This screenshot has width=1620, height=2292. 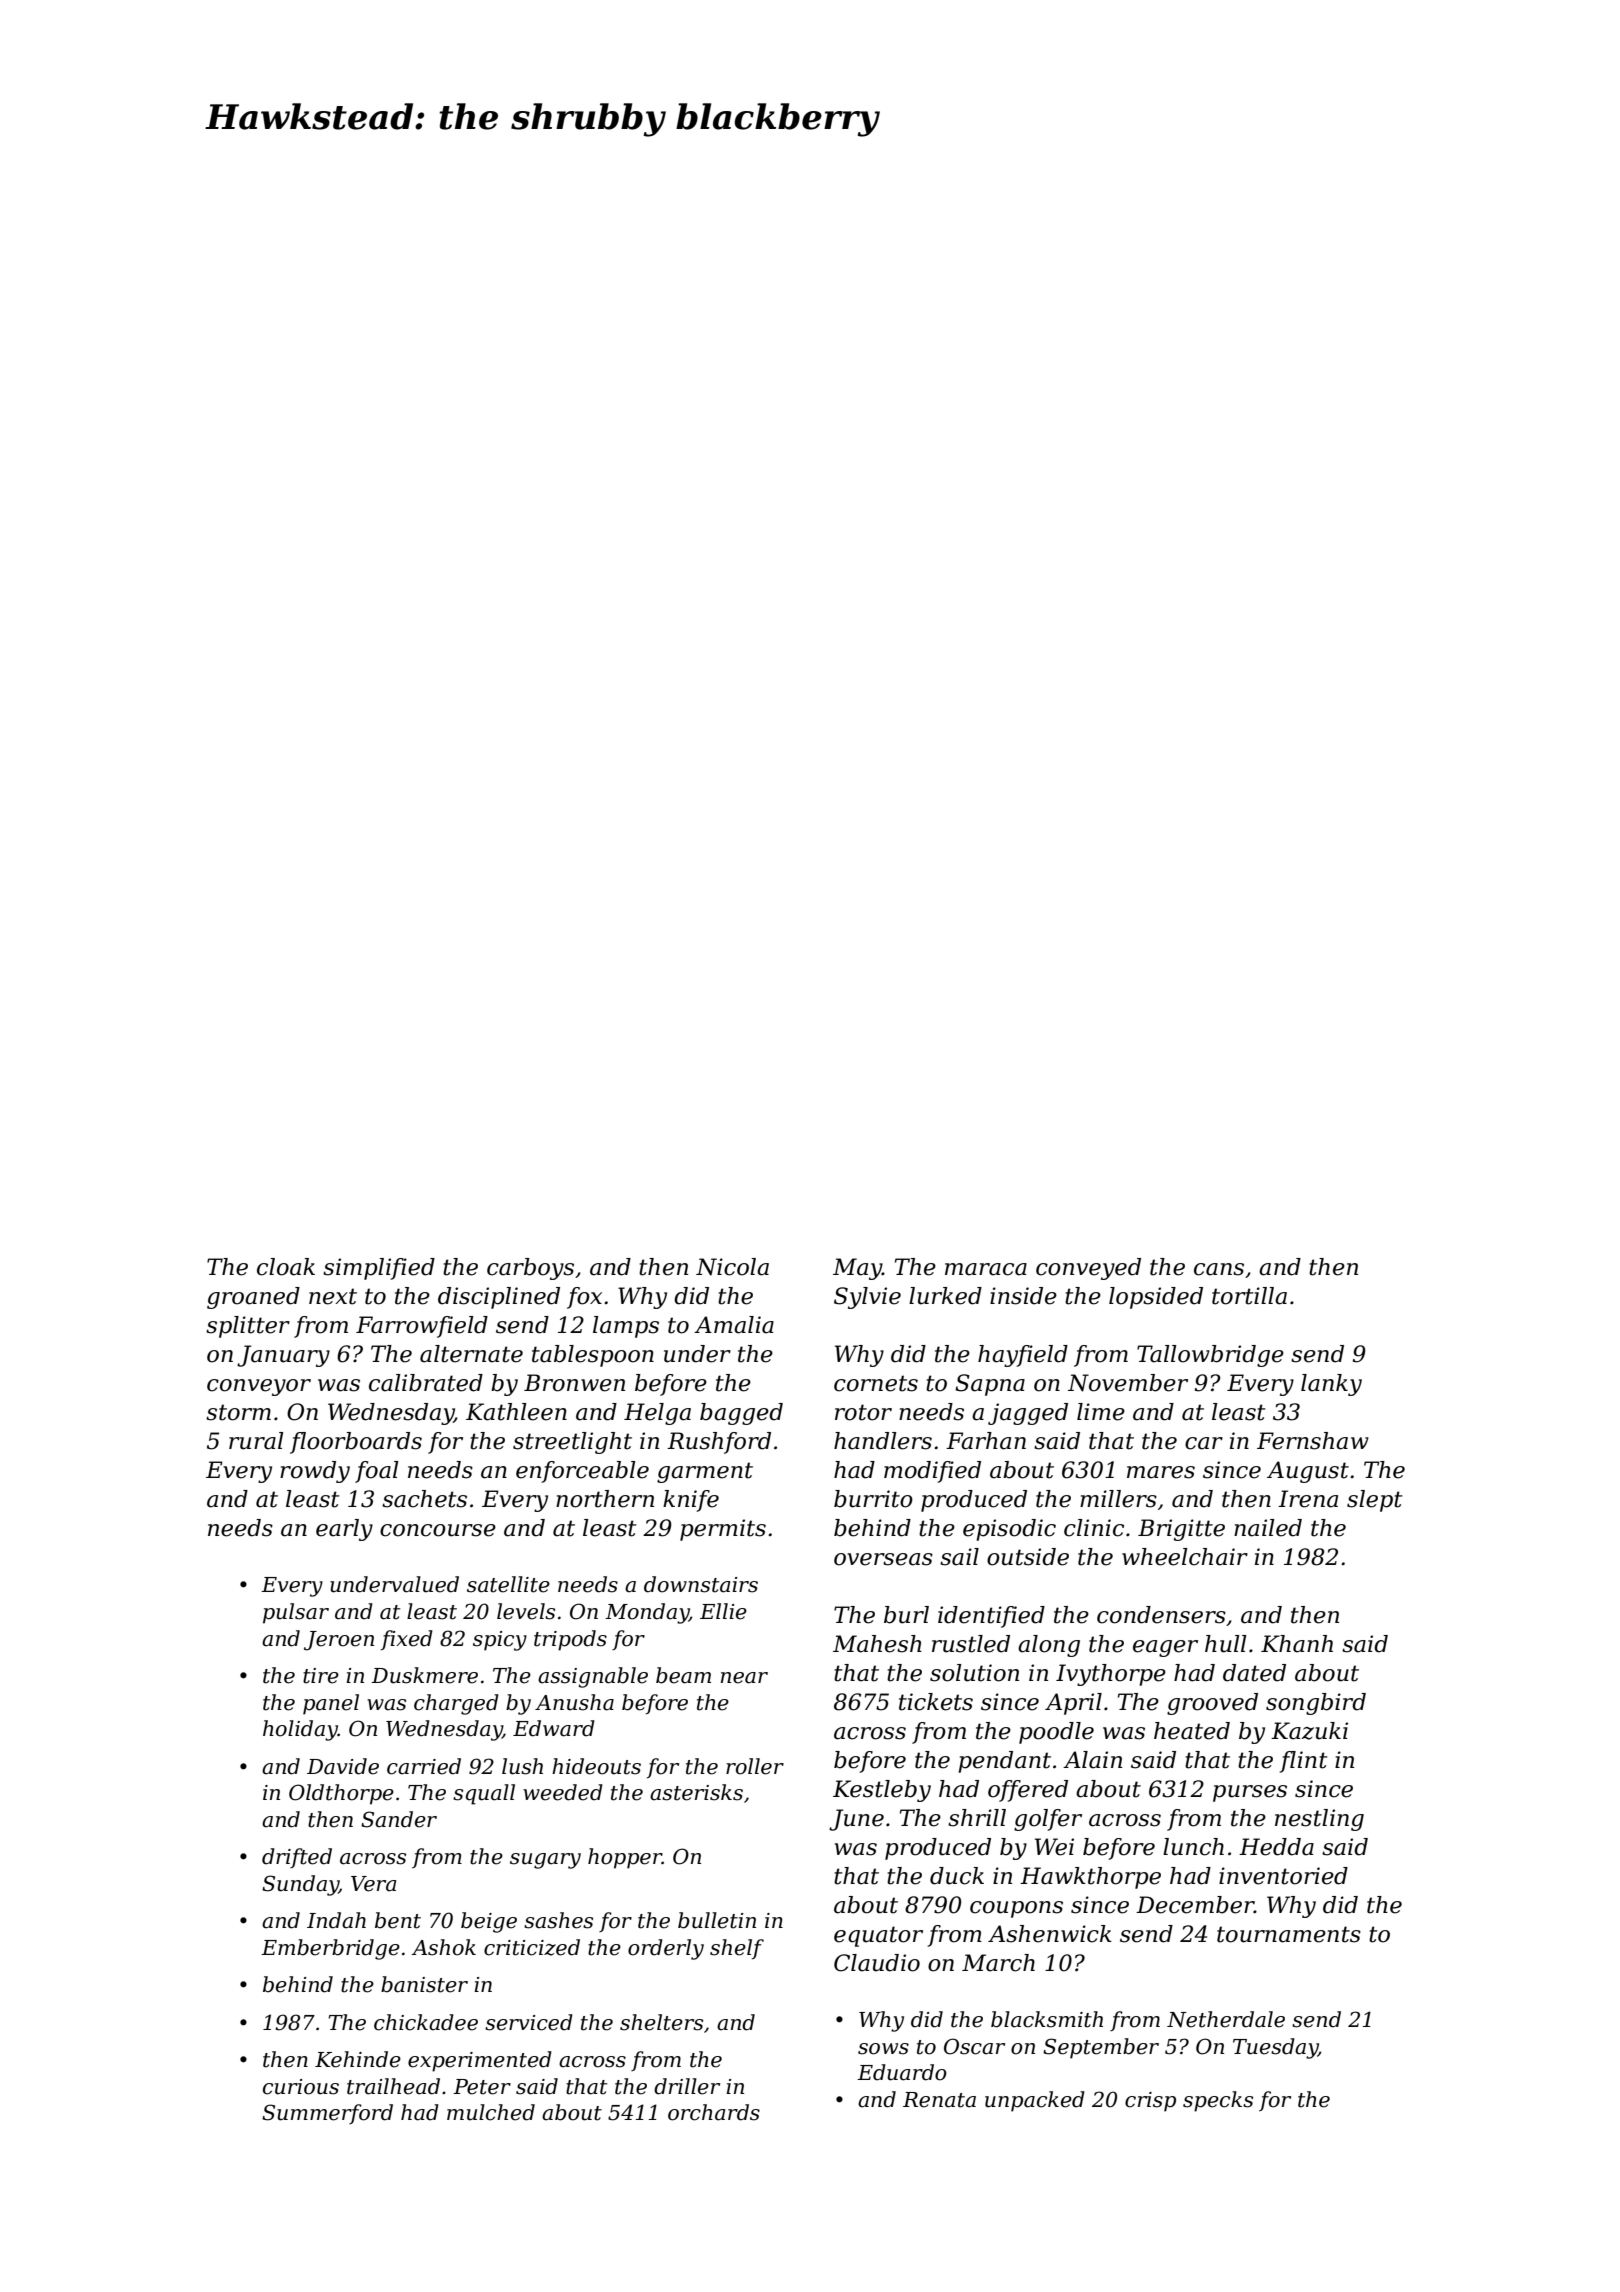 What do you see at coordinates (939, 2100) in the screenshot?
I see `Renata` at bounding box center [939, 2100].
